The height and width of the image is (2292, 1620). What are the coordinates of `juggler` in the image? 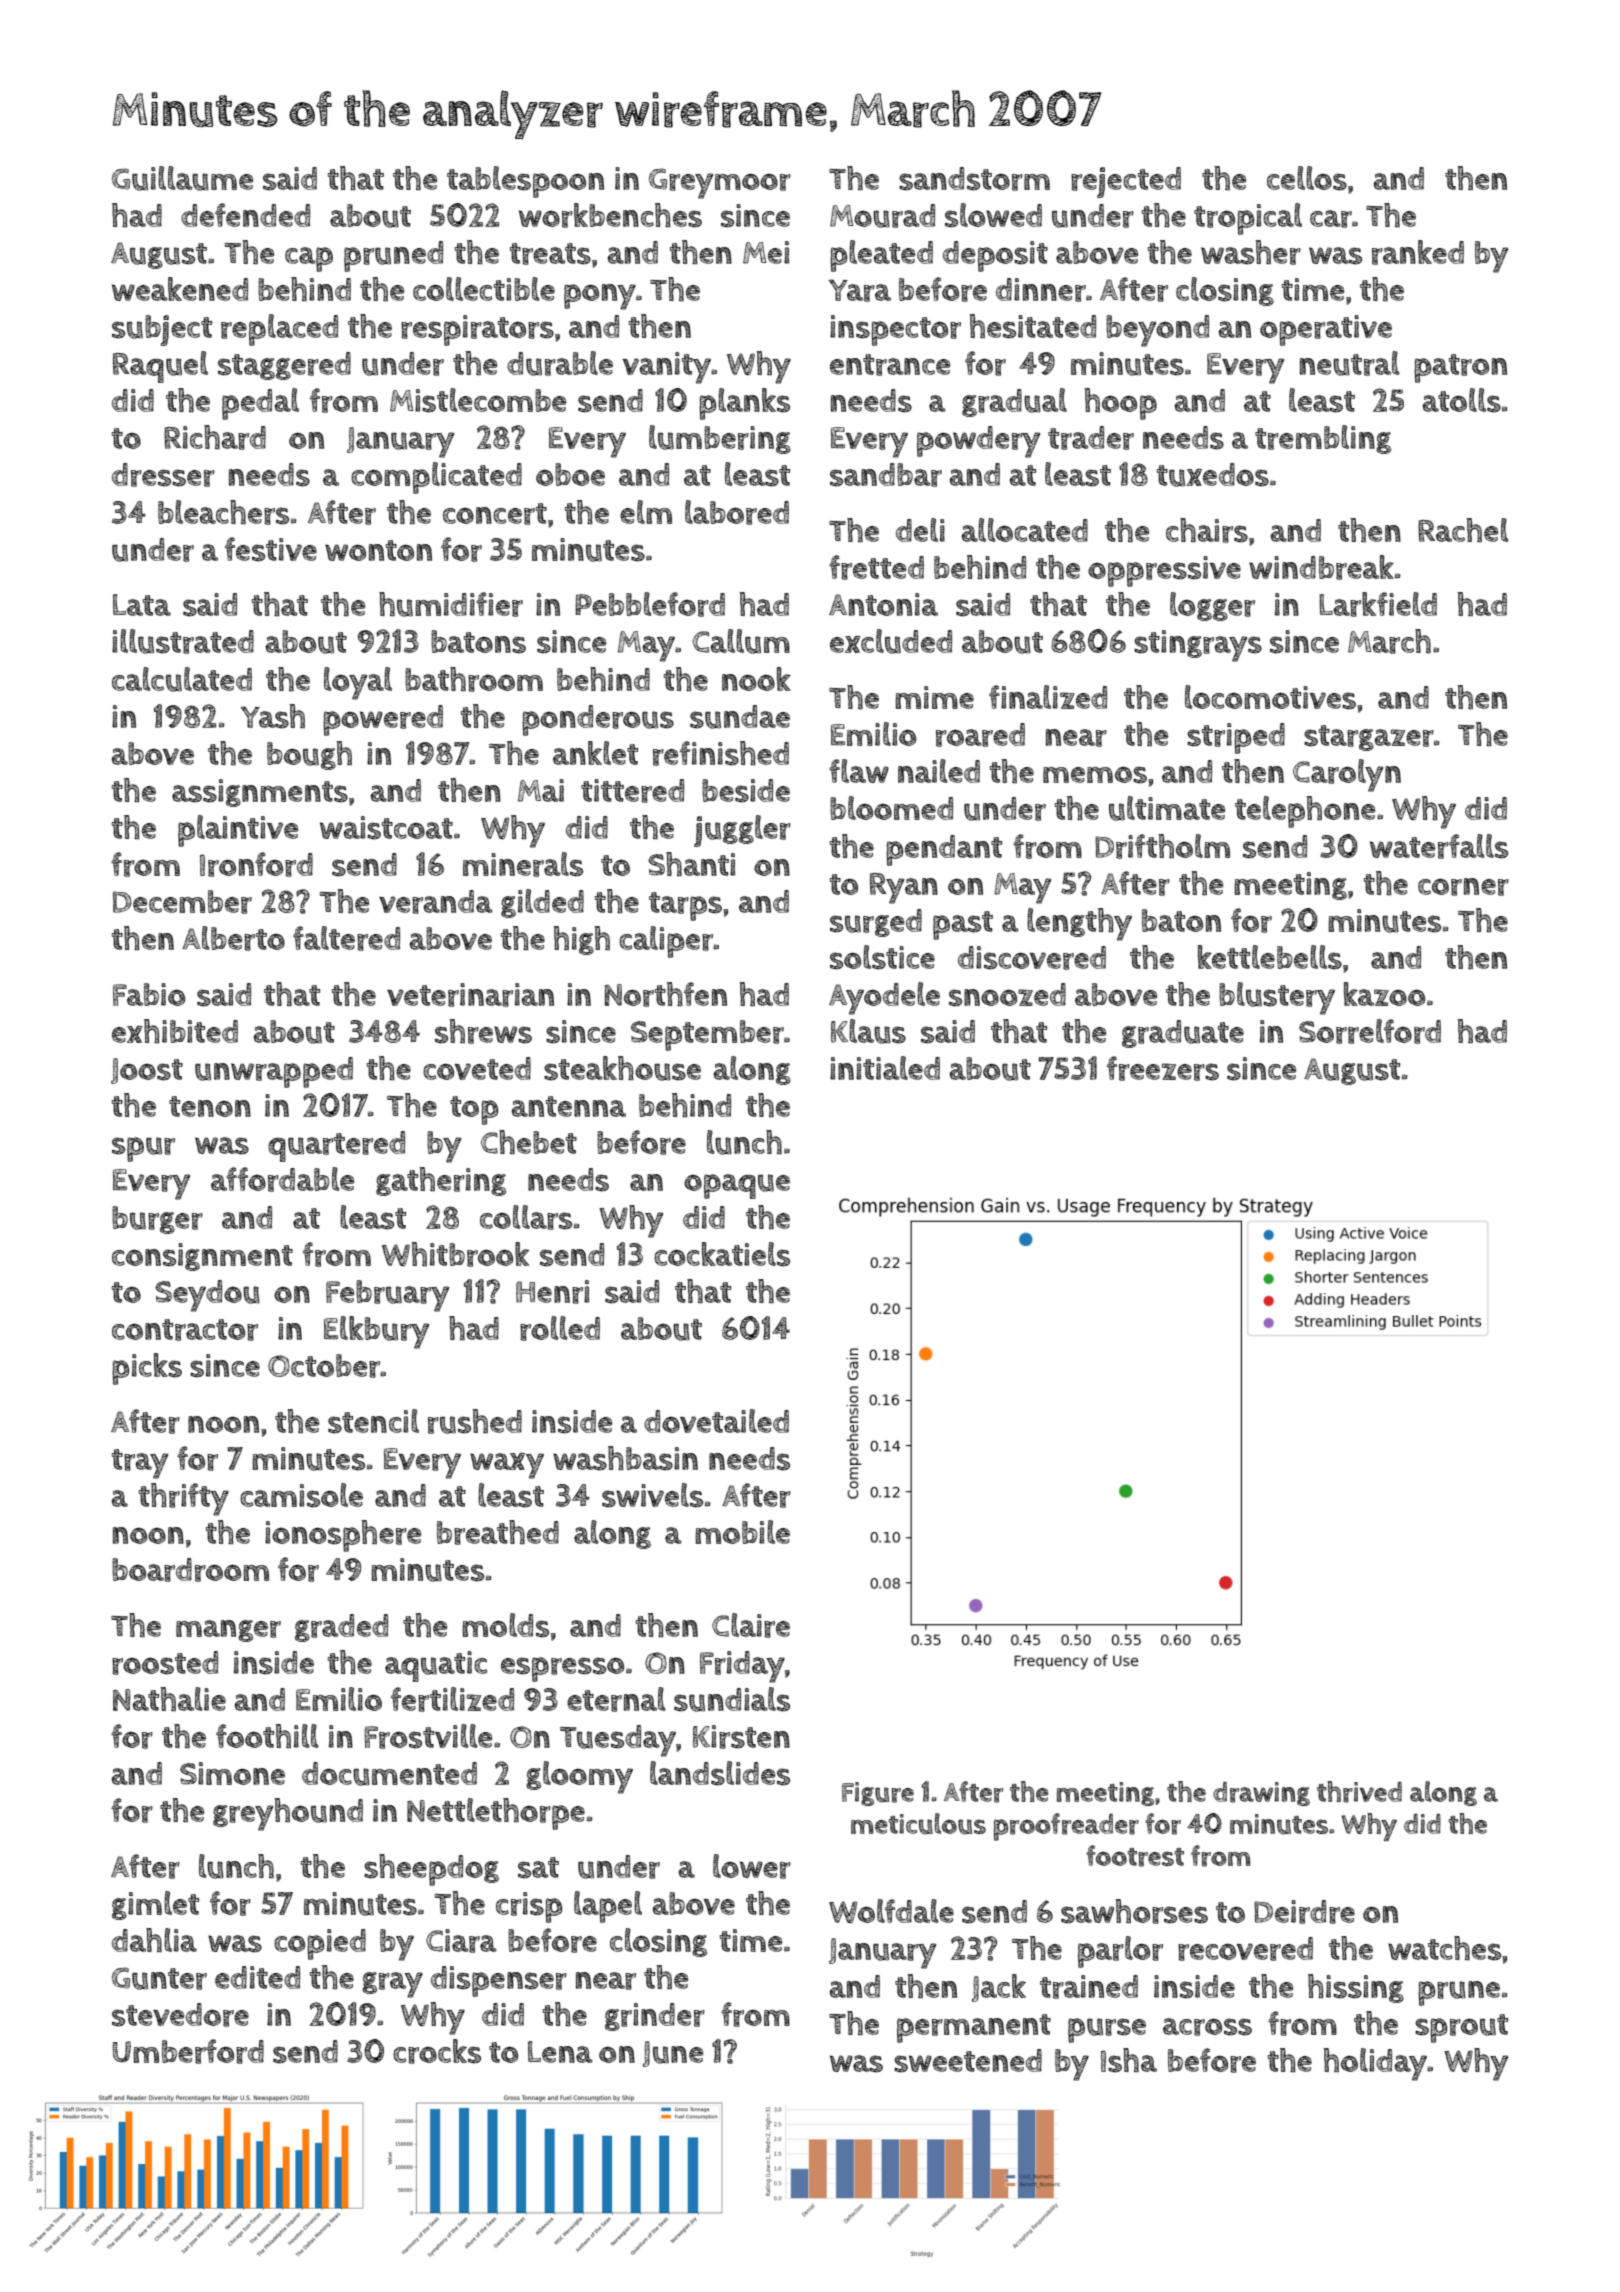 It's located at (742, 831).
